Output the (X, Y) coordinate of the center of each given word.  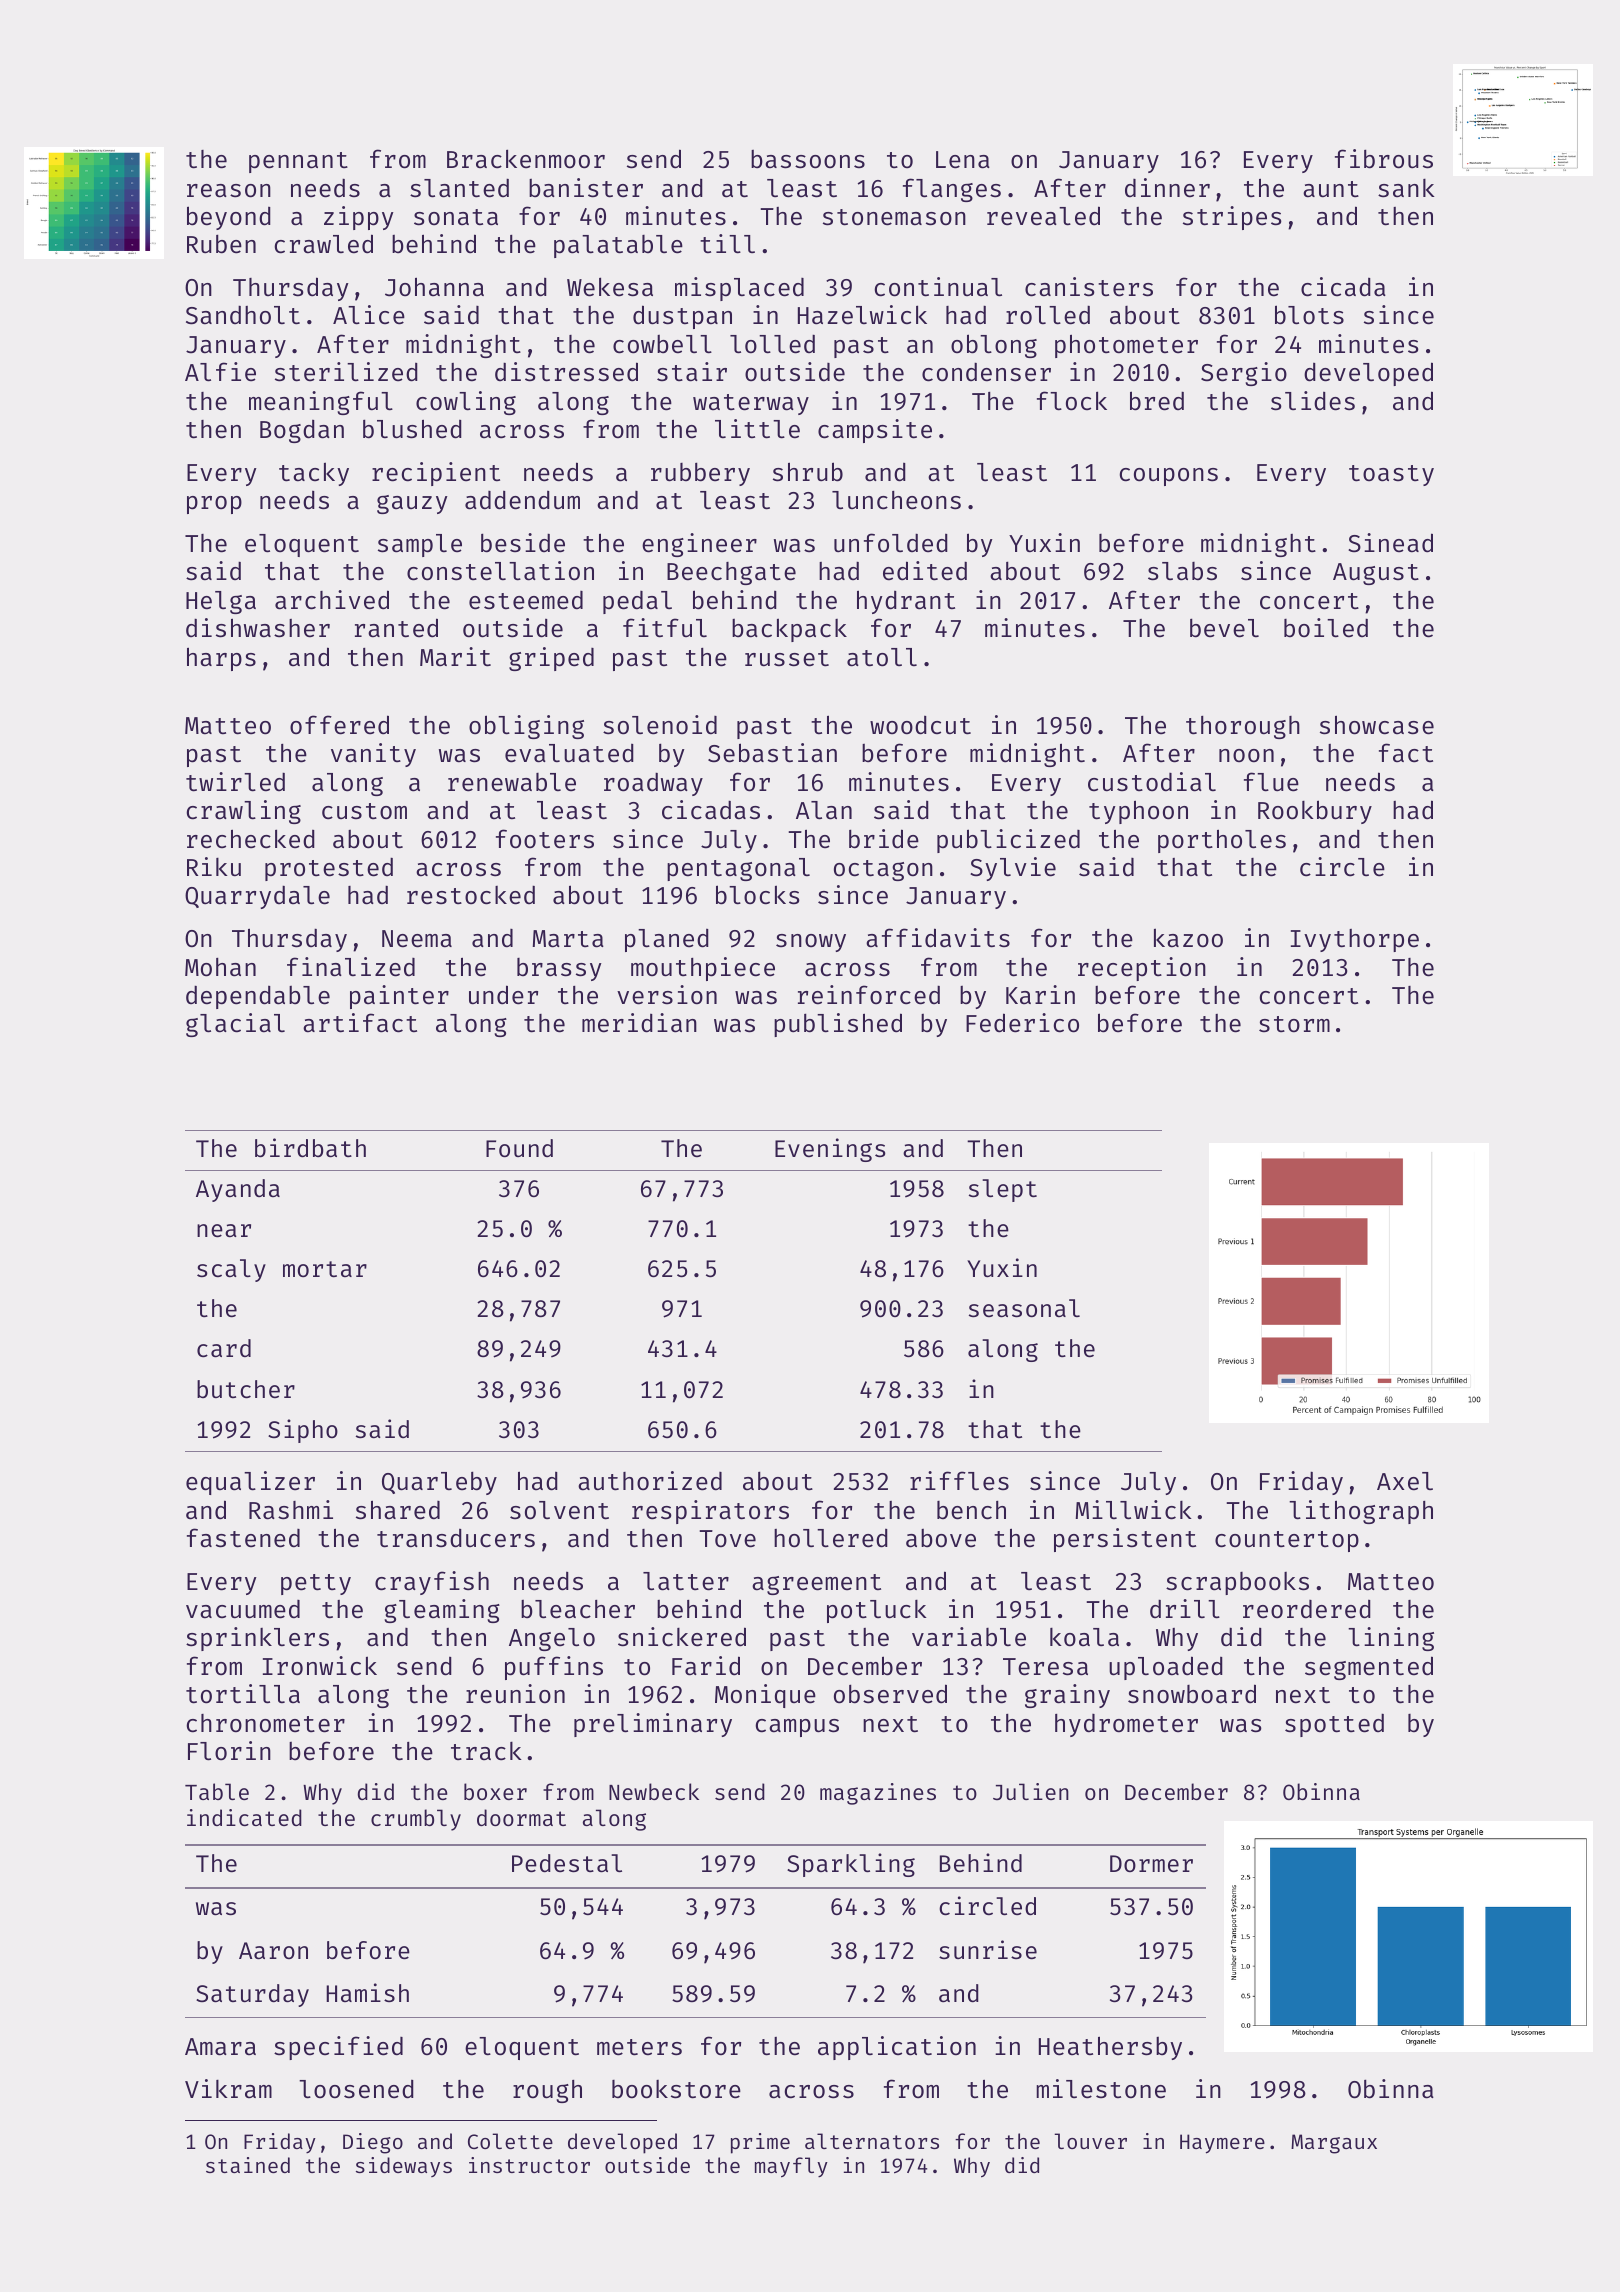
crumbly (416, 1820)
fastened (243, 1538)
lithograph (1361, 1512)
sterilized (346, 372)
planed (667, 940)
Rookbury (1315, 812)
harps (221, 659)
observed (890, 1694)
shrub (808, 472)
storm (1294, 1024)
